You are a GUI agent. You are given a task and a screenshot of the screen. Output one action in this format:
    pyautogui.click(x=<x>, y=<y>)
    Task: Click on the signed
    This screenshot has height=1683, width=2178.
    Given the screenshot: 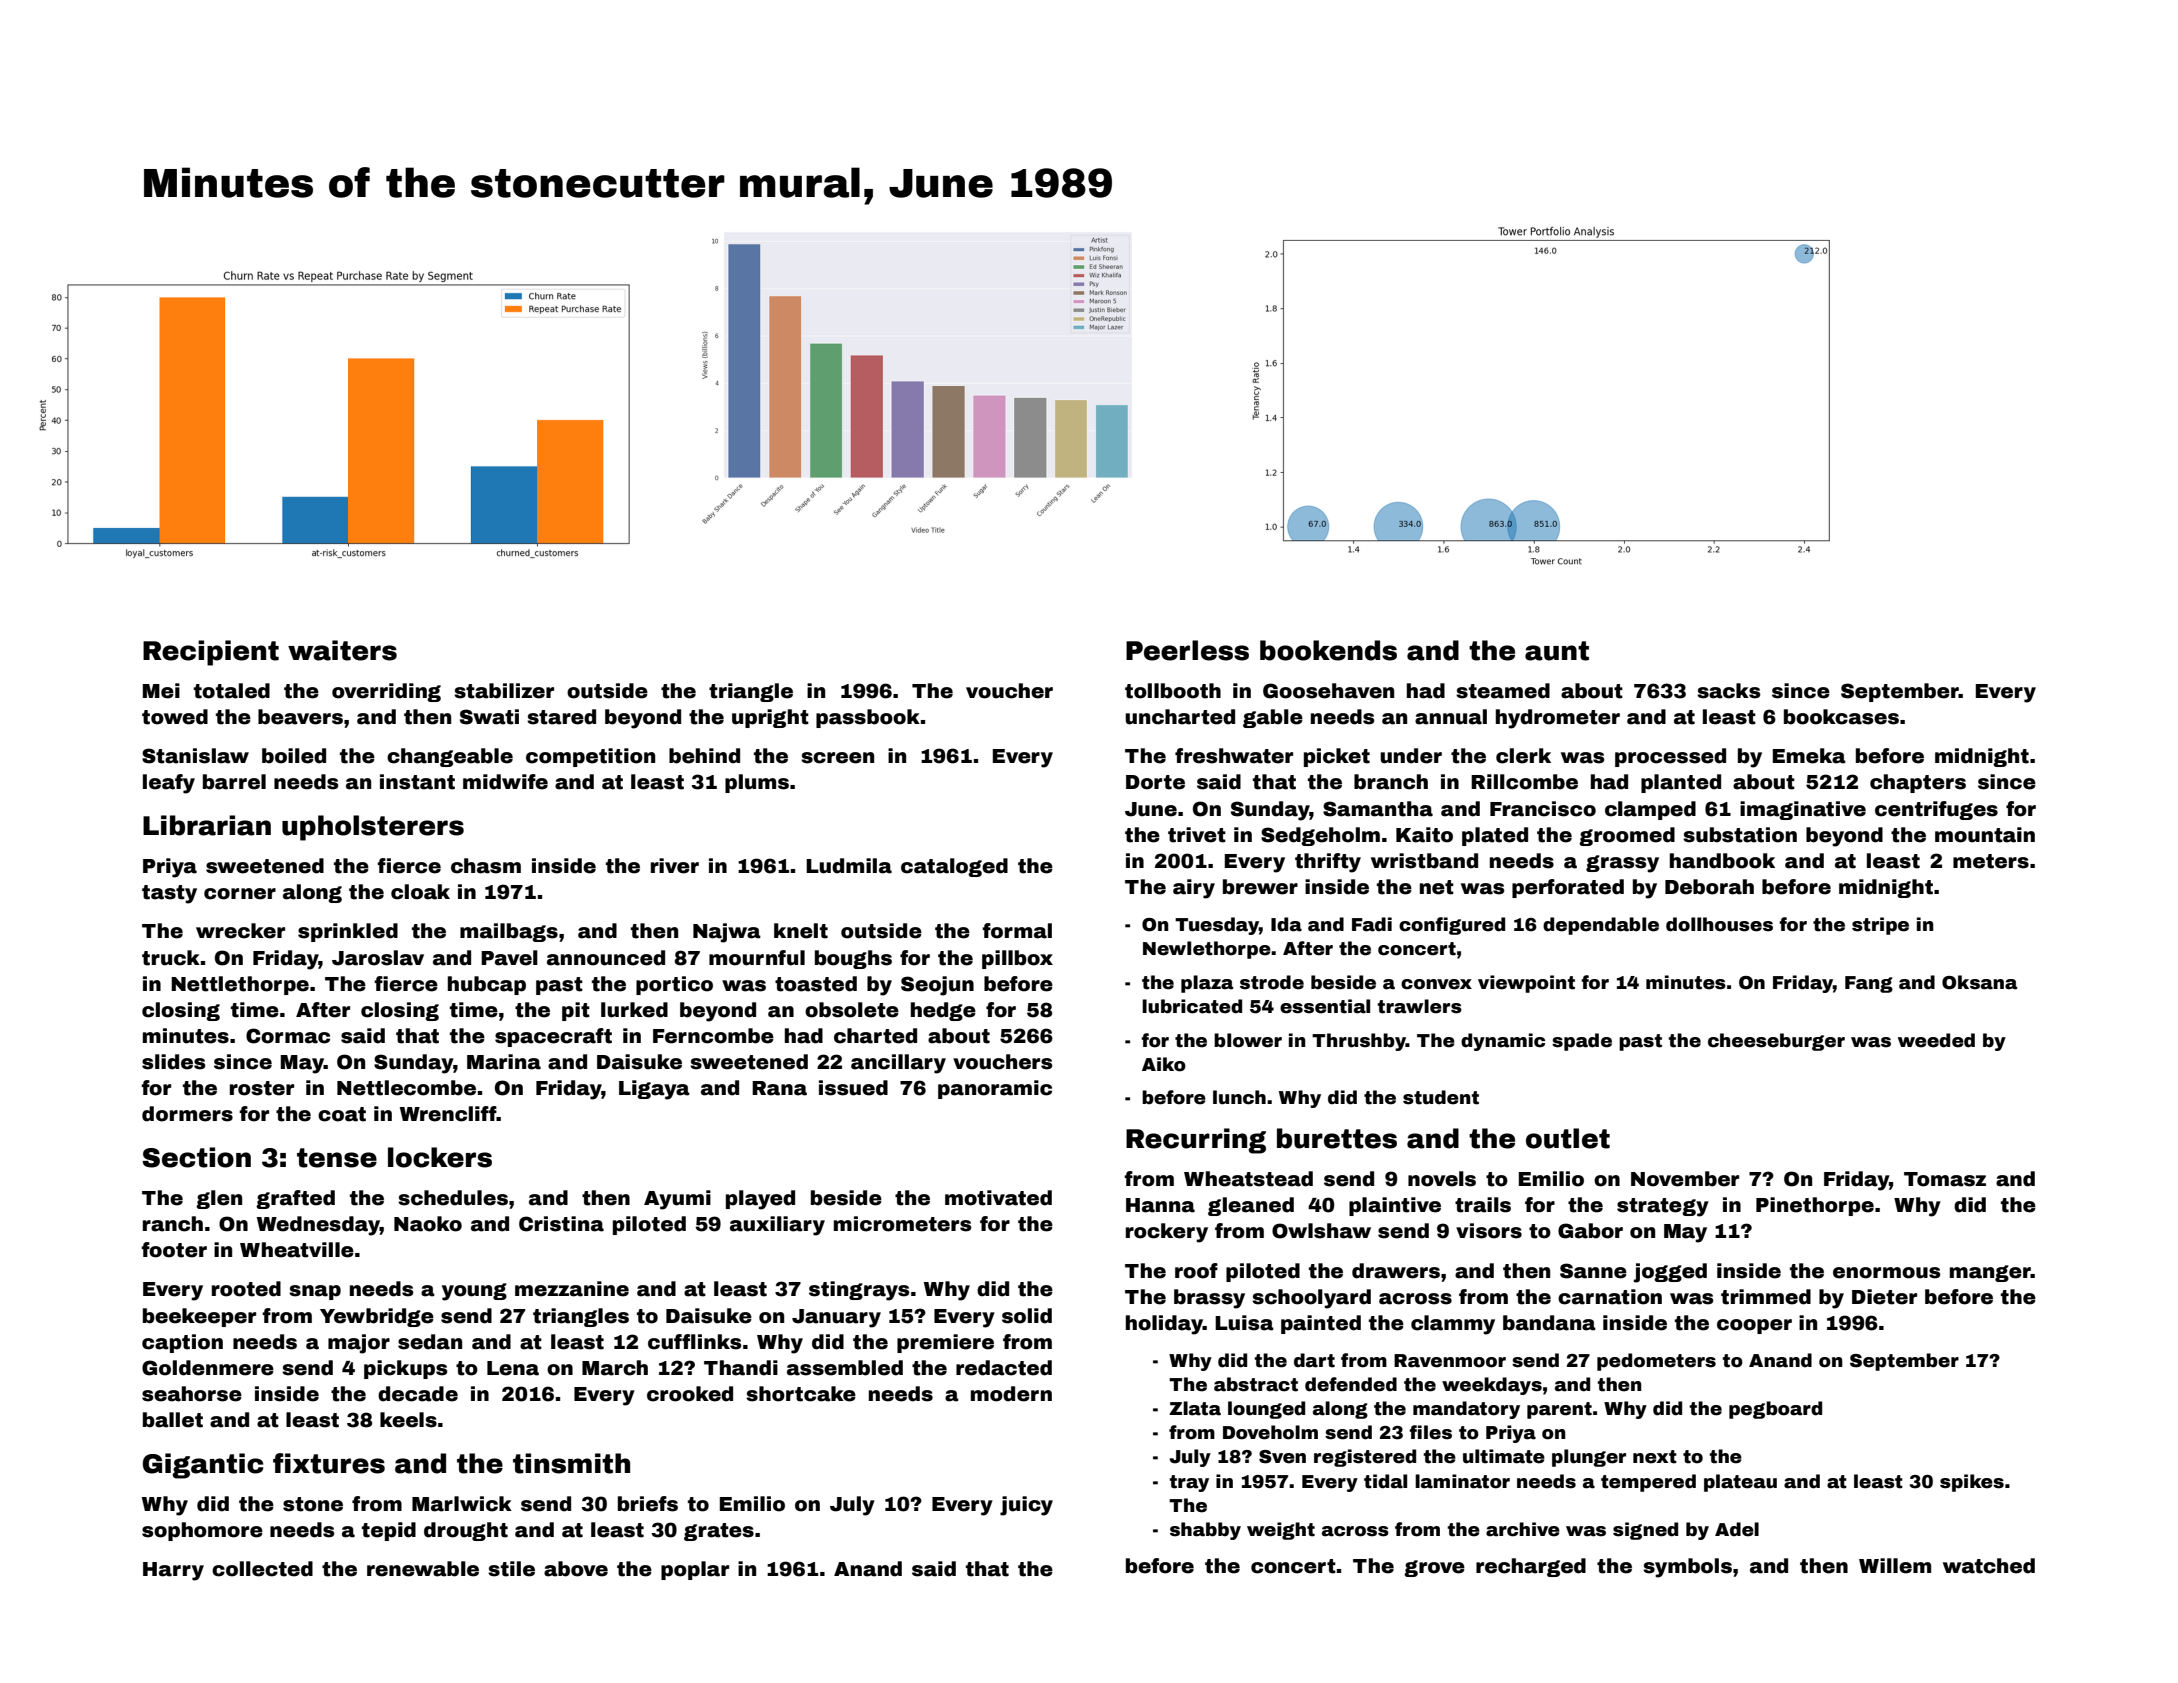 What is the action you would take?
    pyautogui.click(x=1645, y=1531)
